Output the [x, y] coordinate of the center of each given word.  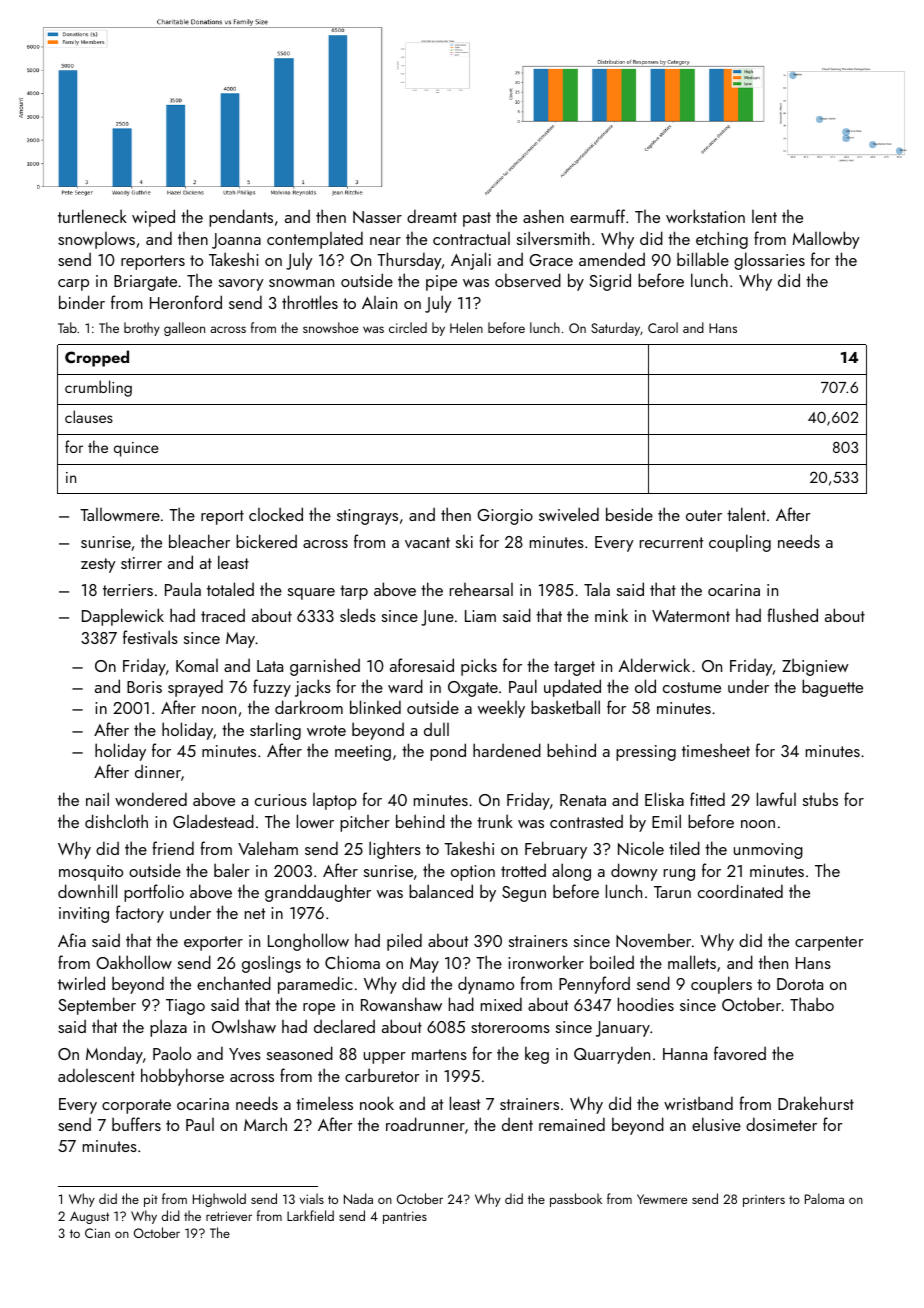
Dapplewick [123, 617]
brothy [142, 329]
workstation [705, 216]
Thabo [812, 1004]
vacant [427, 542]
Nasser [377, 217]
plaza [168, 1028]
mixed [501, 1004]
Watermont [691, 616]
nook [377, 1103]
